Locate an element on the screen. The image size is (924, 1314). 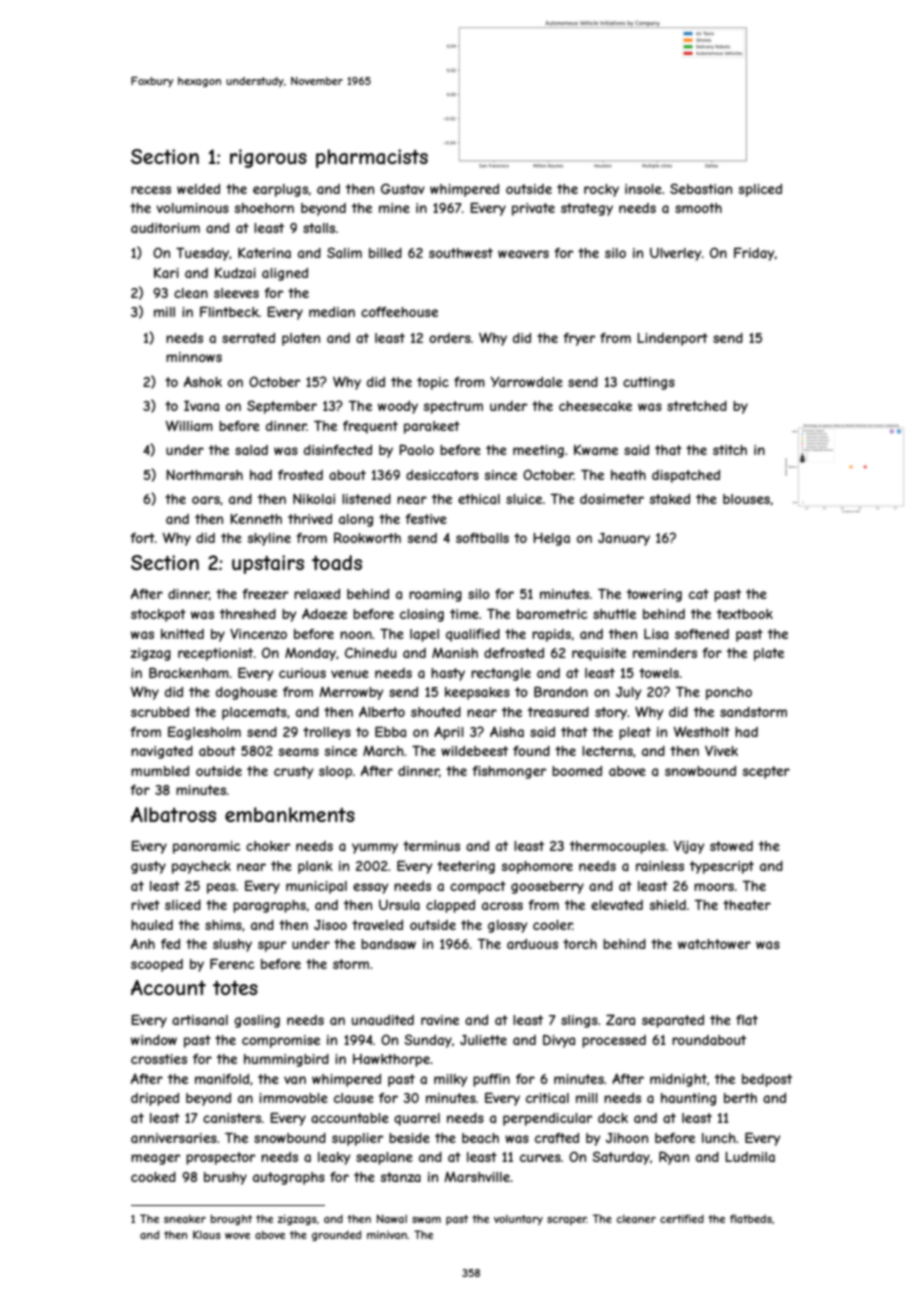
relaxed is located at coordinates (317, 594).
